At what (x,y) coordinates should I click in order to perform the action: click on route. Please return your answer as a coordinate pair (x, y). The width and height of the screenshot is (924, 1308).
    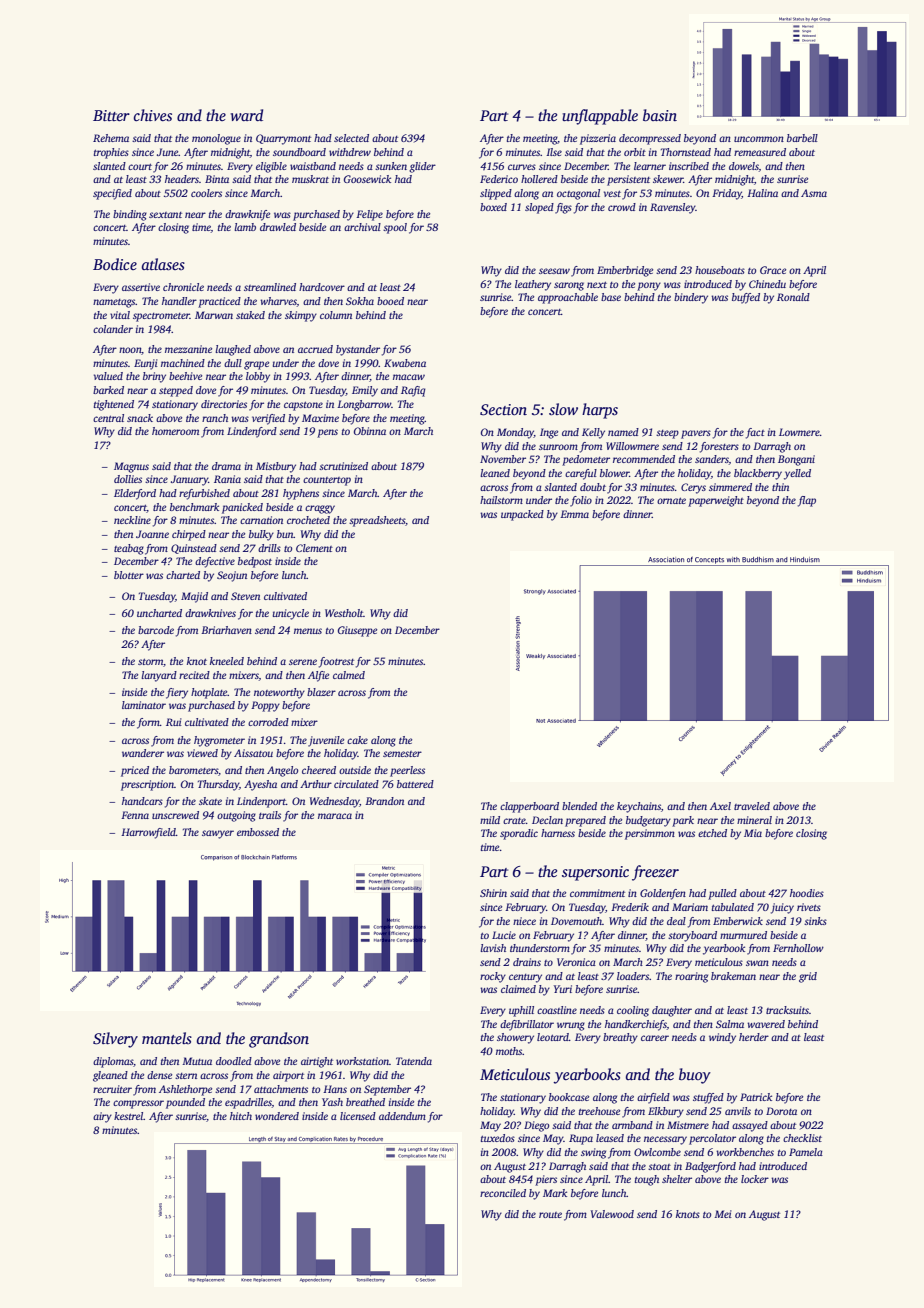
    Looking at the image, I should click on (550, 1215).
